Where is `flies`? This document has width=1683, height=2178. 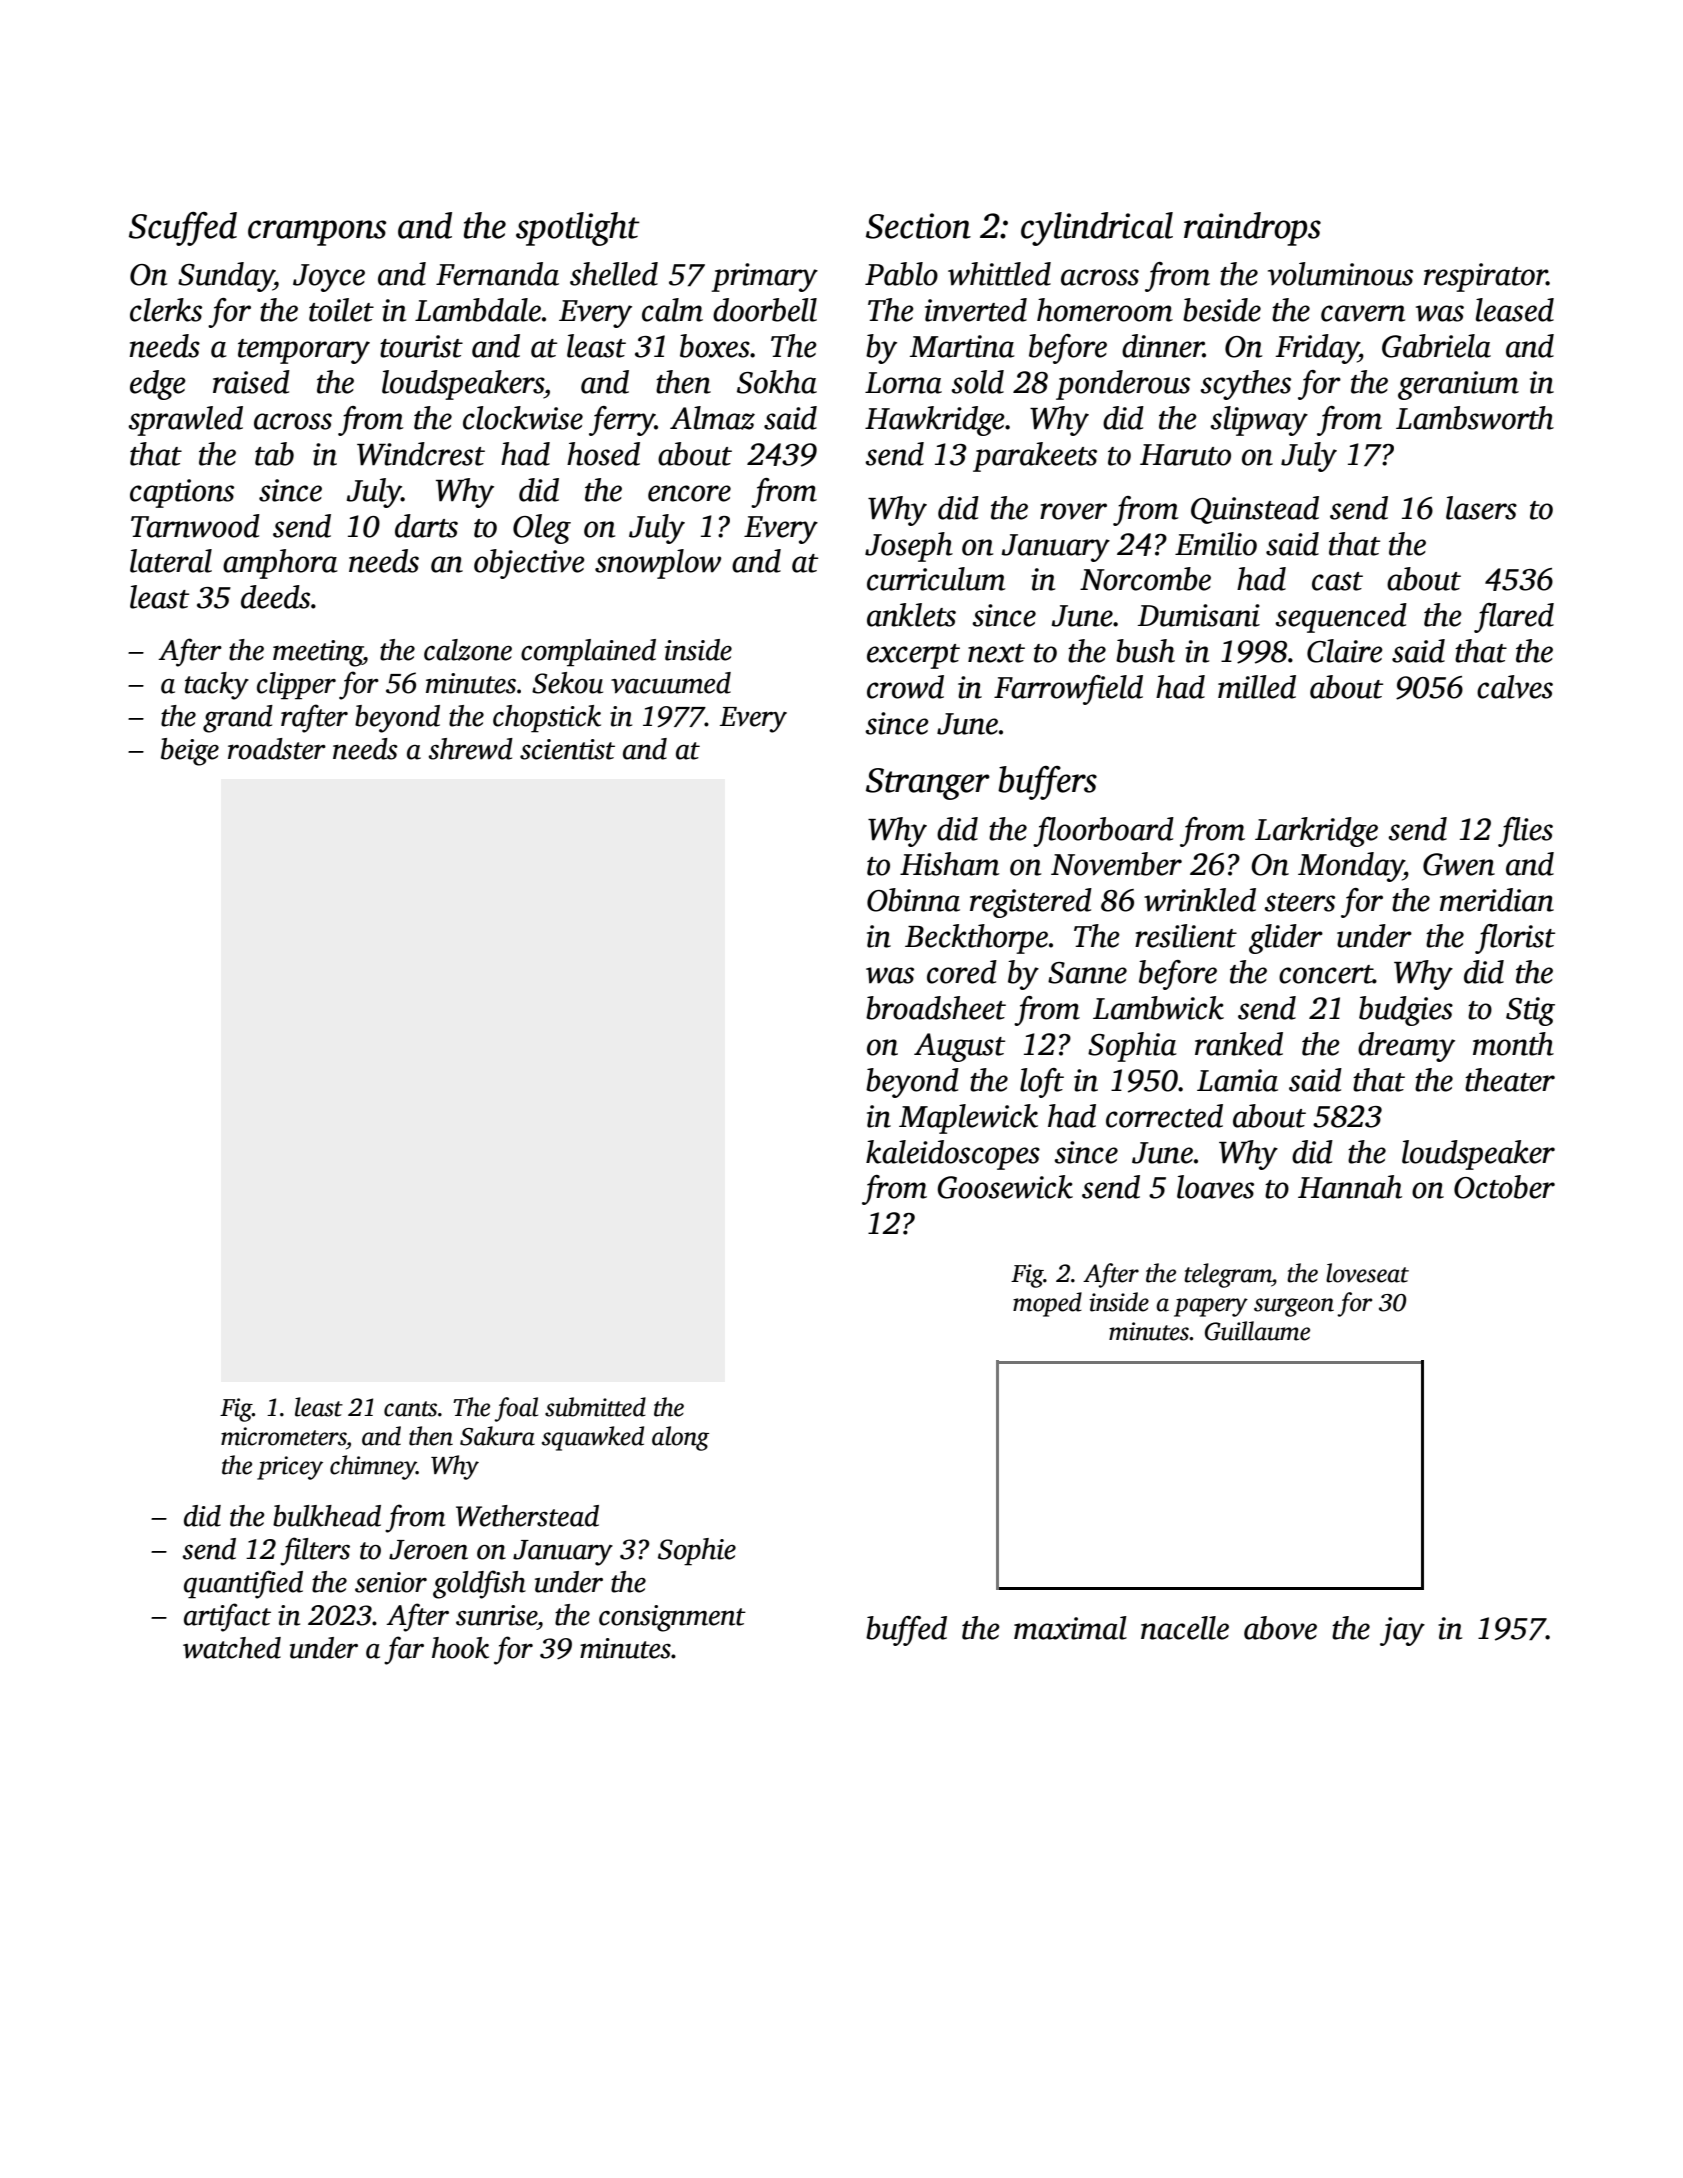 flies is located at coordinates (1525, 832).
